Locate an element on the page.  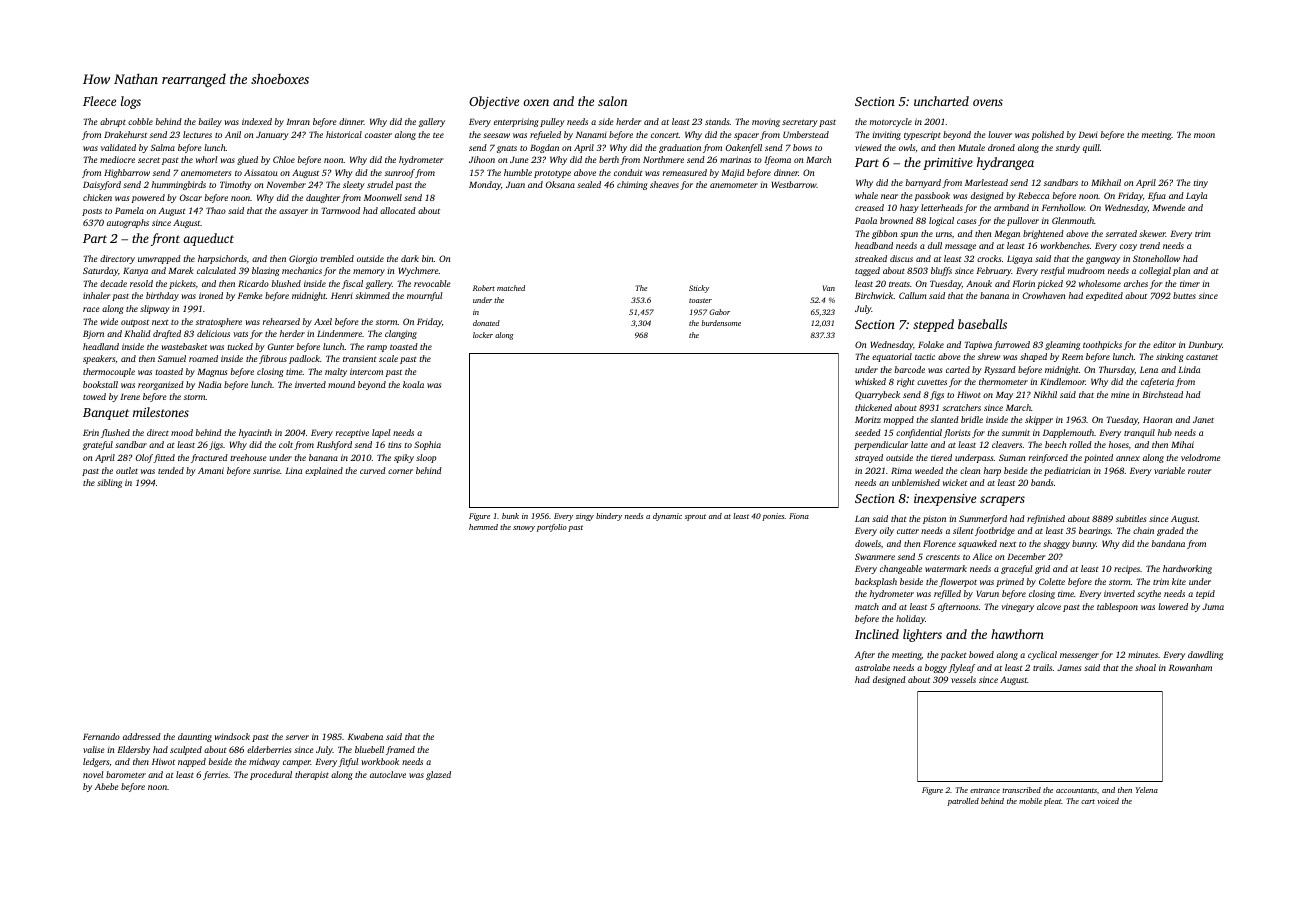
Crowhaven is located at coordinates (1043, 295).
